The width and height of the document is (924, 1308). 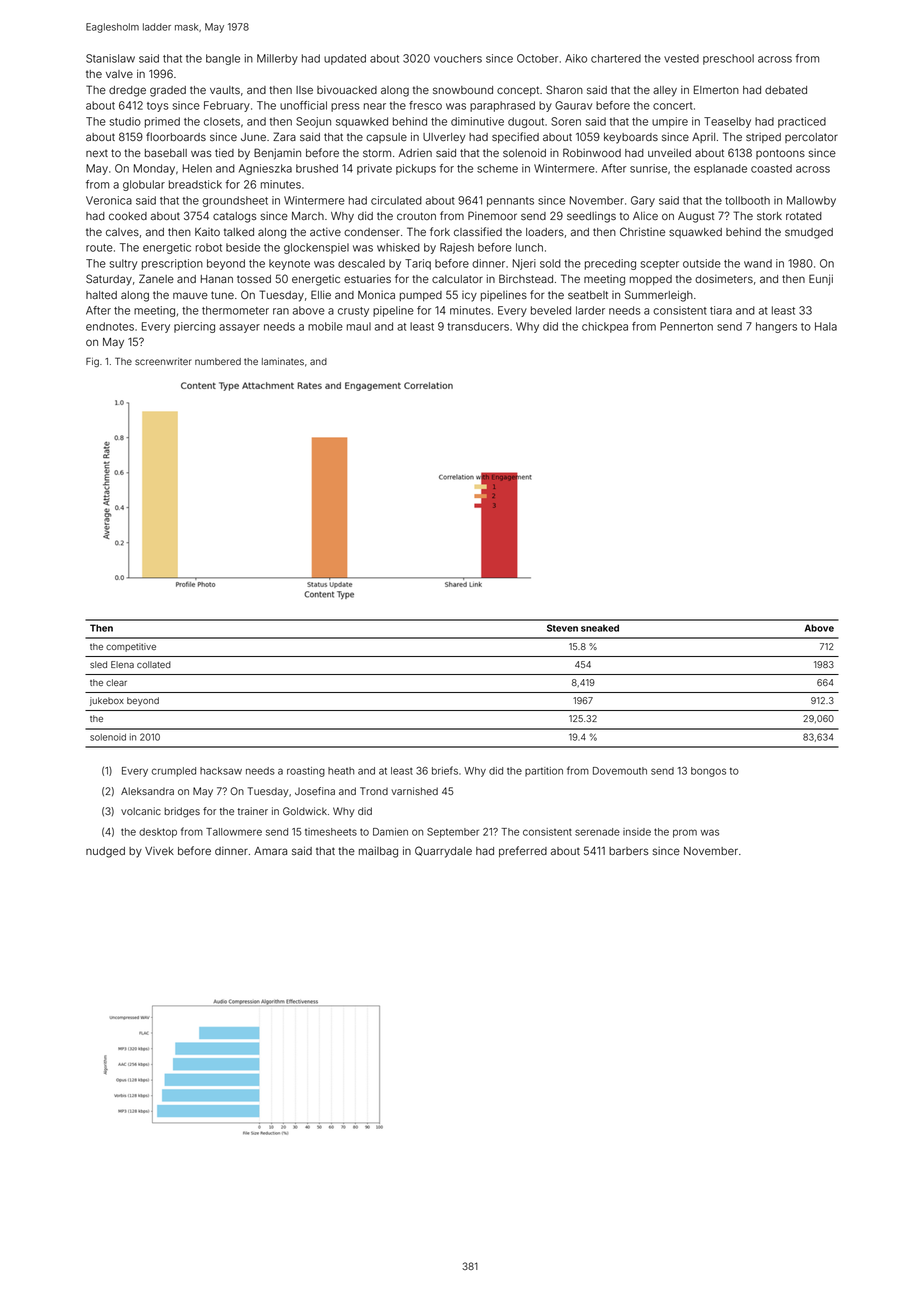 What do you see at coordinates (270, 851) in the document?
I see `Amara` at bounding box center [270, 851].
